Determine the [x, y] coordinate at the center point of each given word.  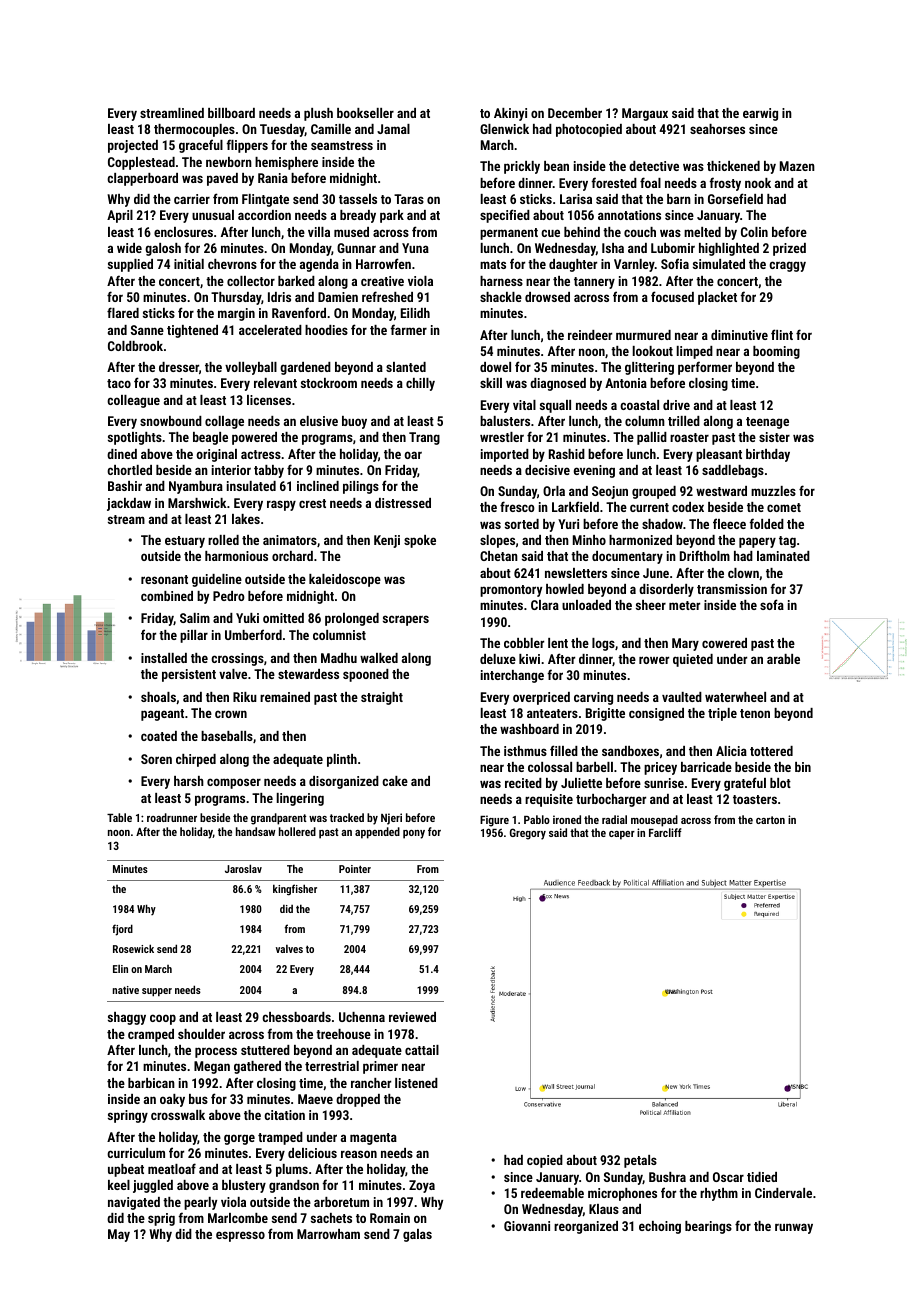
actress [261, 454]
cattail [422, 1050]
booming [776, 352]
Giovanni [527, 1226]
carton [770, 820]
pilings [361, 487]
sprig [161, 1219]
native [126, 990]
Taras [409, 199]
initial [189, 264]
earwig [760, 114]
